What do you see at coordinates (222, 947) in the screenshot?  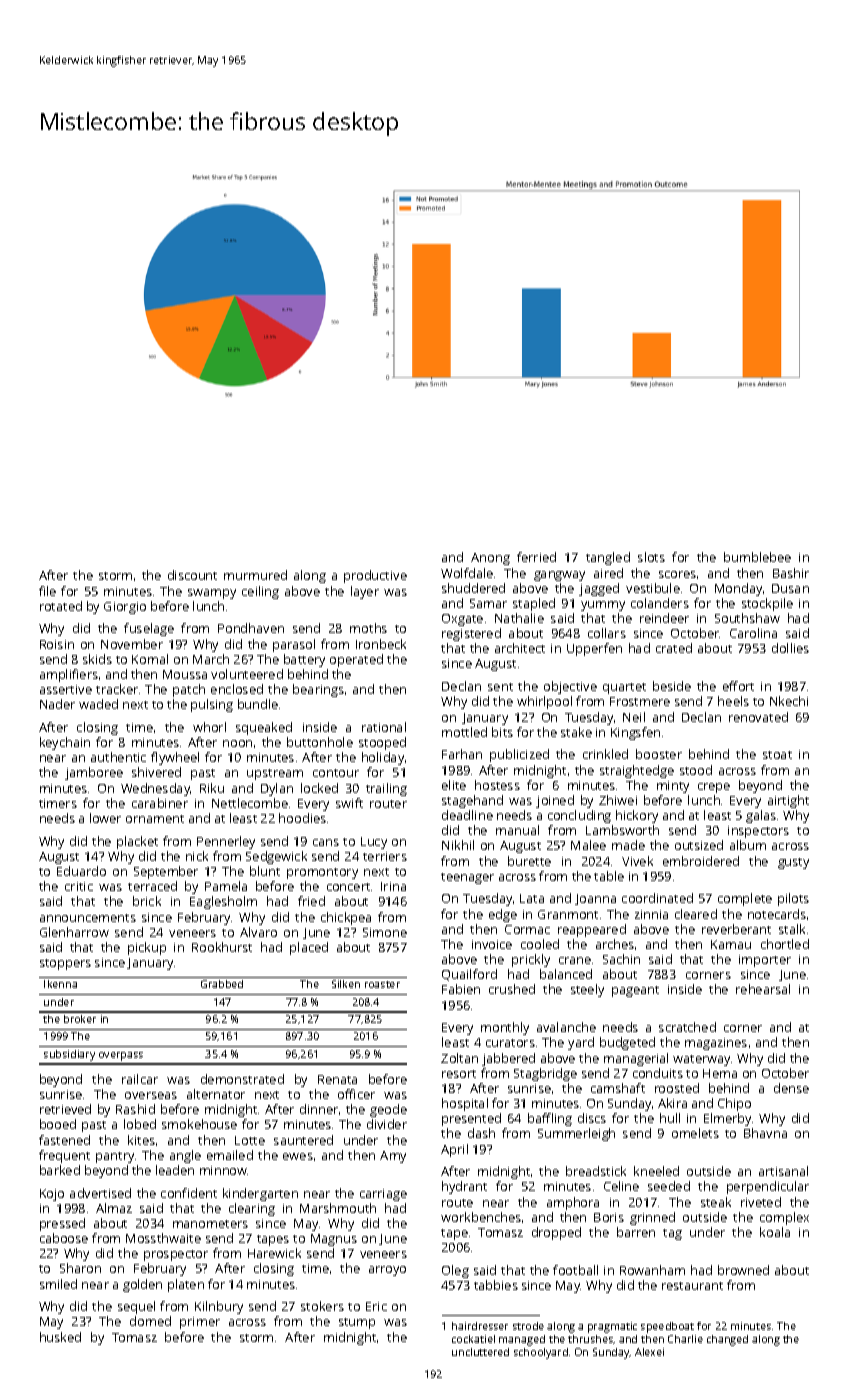 I see `Rookhurst` at bounding box center [222, 947].
